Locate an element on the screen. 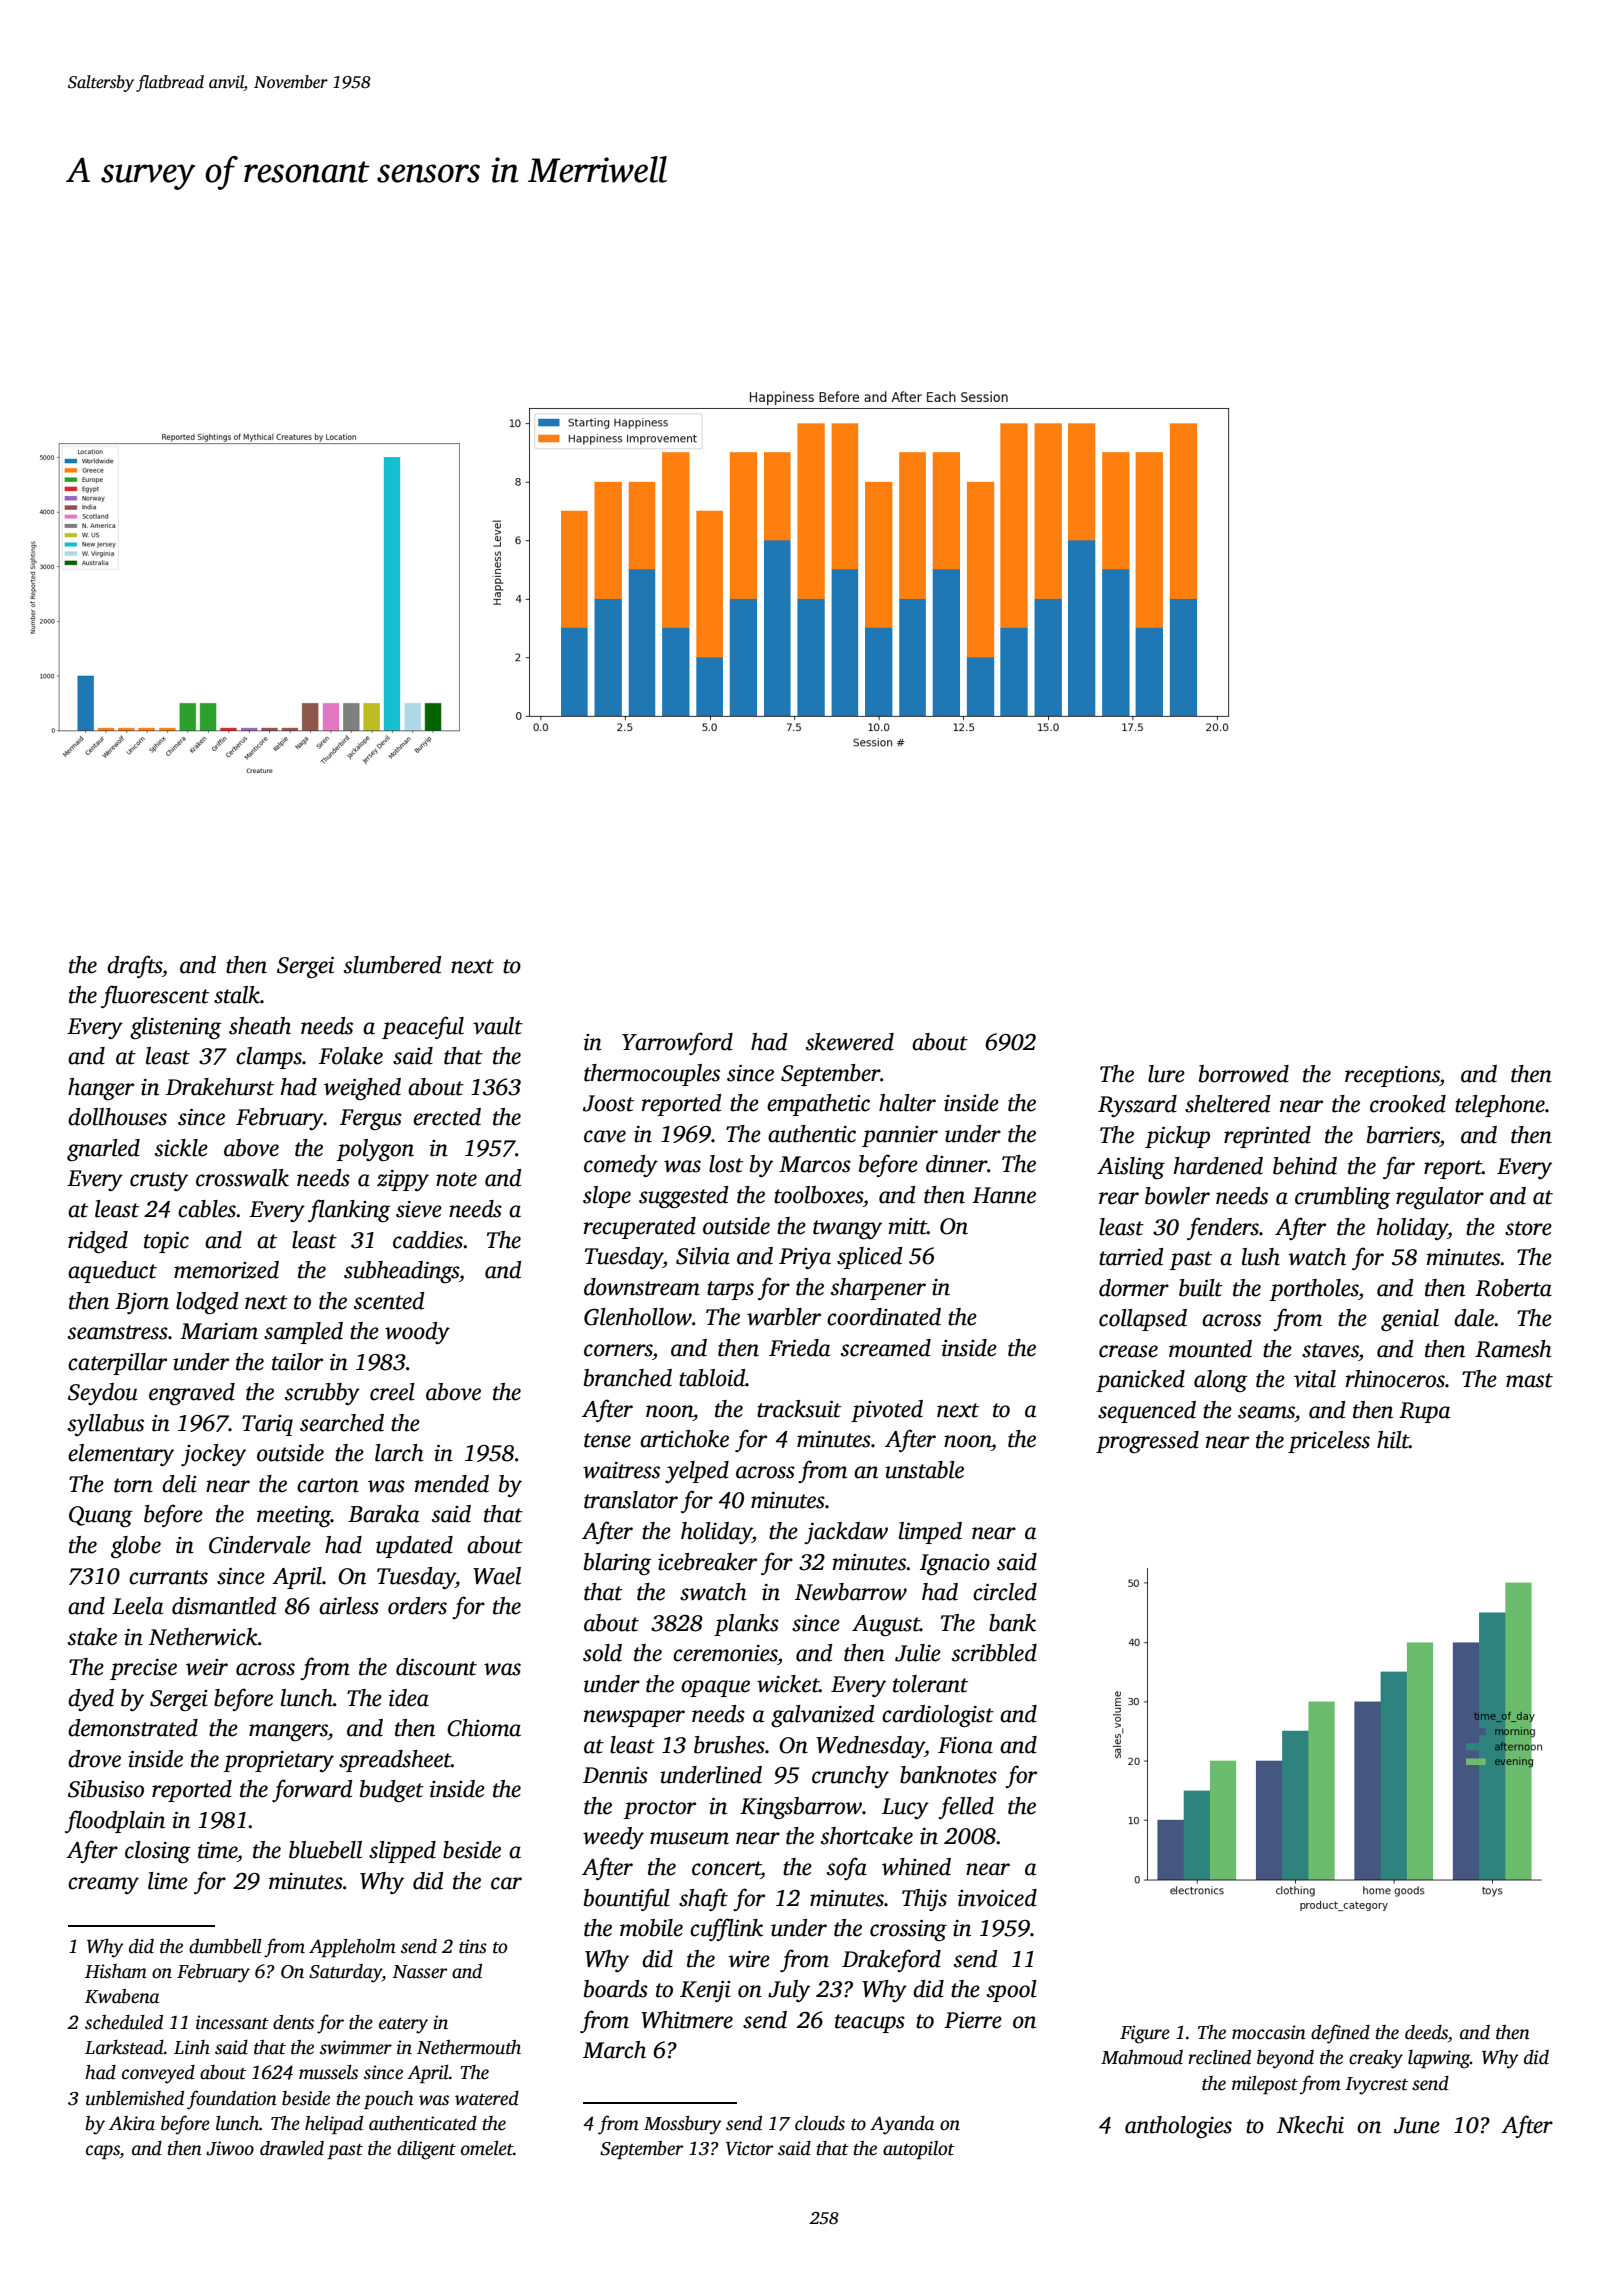 This screenshot has height=2292, width=1620. Nkechi is located at coordinates (1310, 2125).
